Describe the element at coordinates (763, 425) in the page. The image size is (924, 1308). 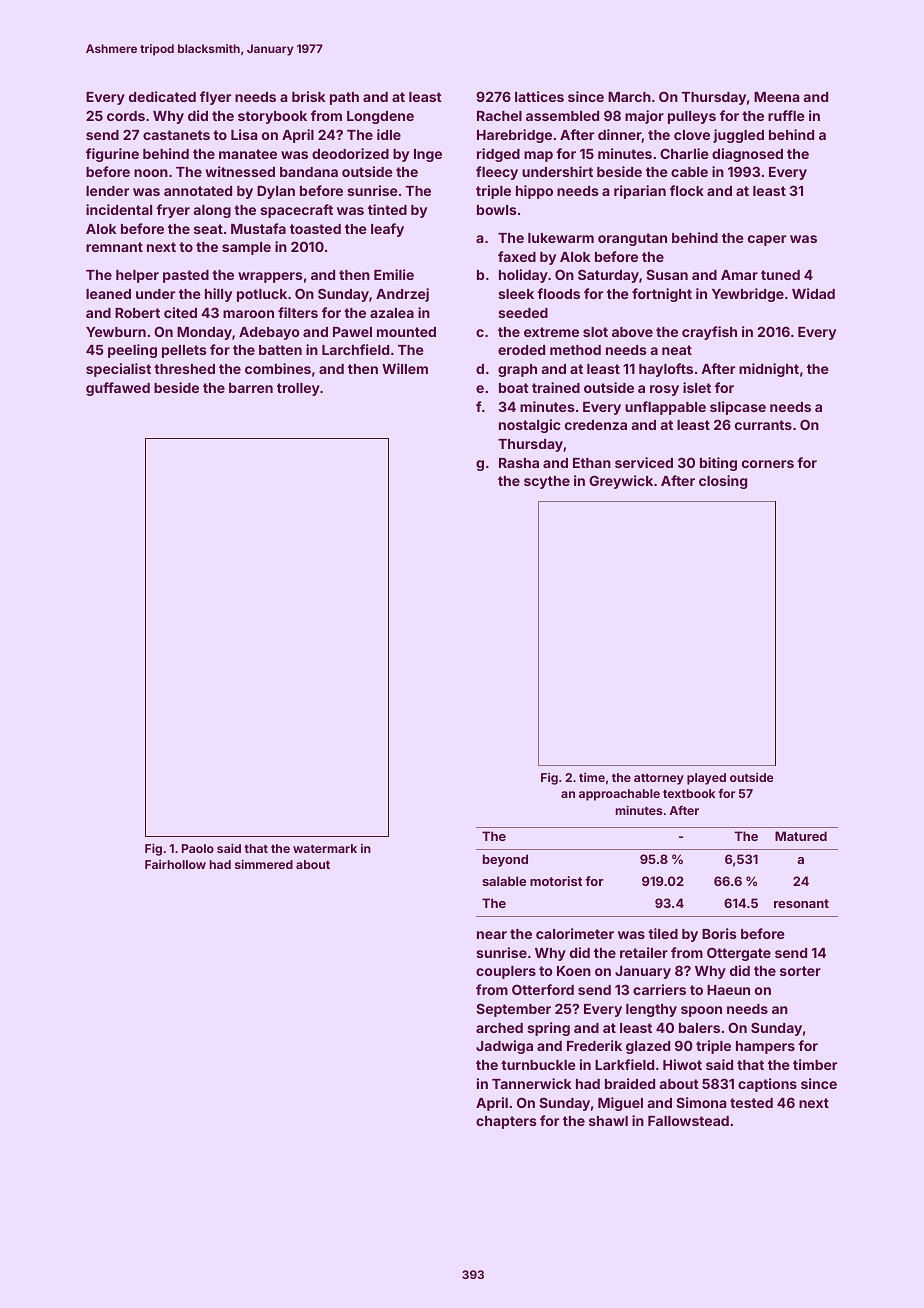
I see `currants` at that location.
